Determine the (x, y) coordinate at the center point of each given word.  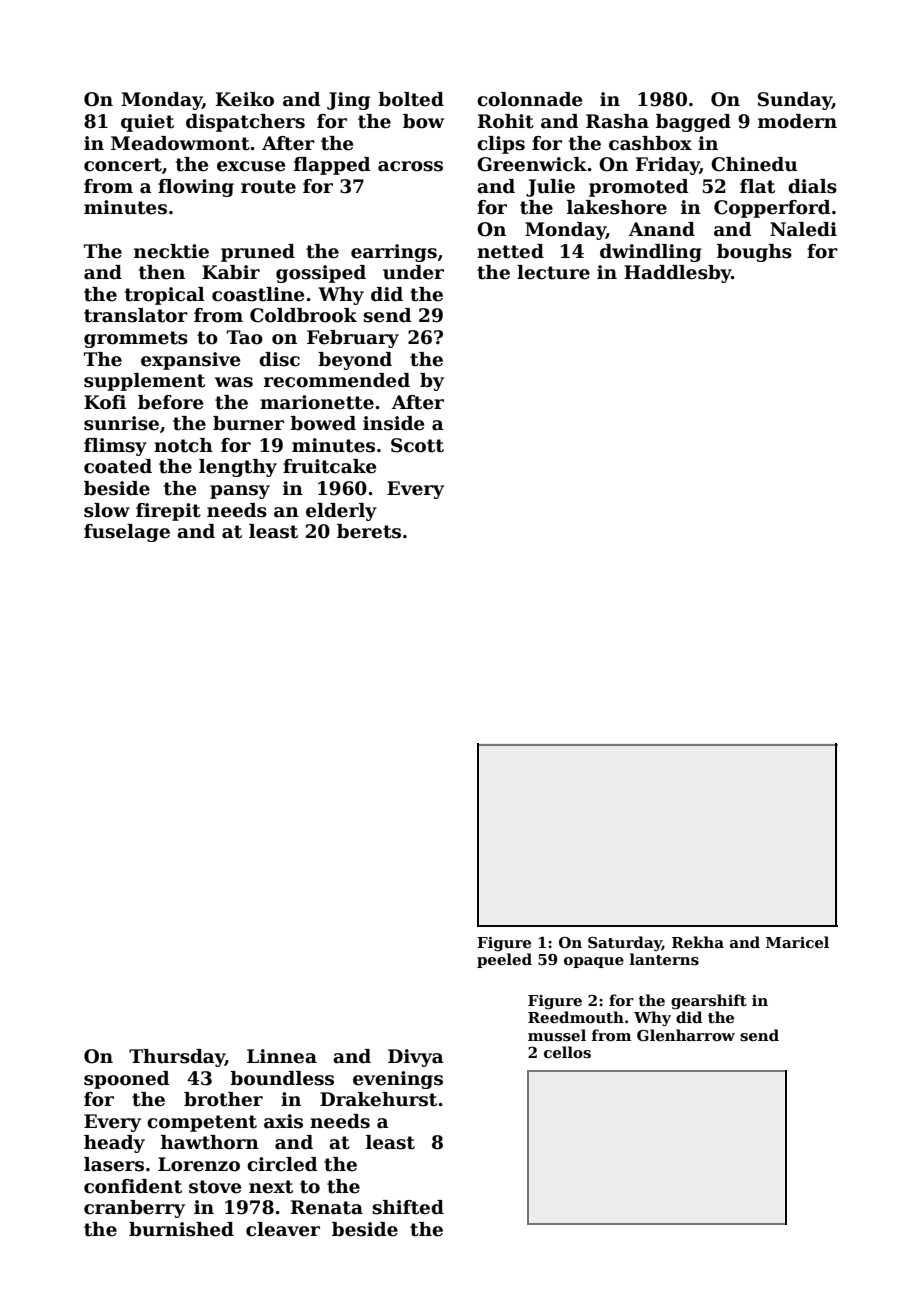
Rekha (698, 942)
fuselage (127, 533)
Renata (327, 1207)
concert (123, 165)
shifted (408, 1207)
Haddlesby (678, 274)
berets (369, 531)
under (413, 272)
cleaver (283, 1229)
